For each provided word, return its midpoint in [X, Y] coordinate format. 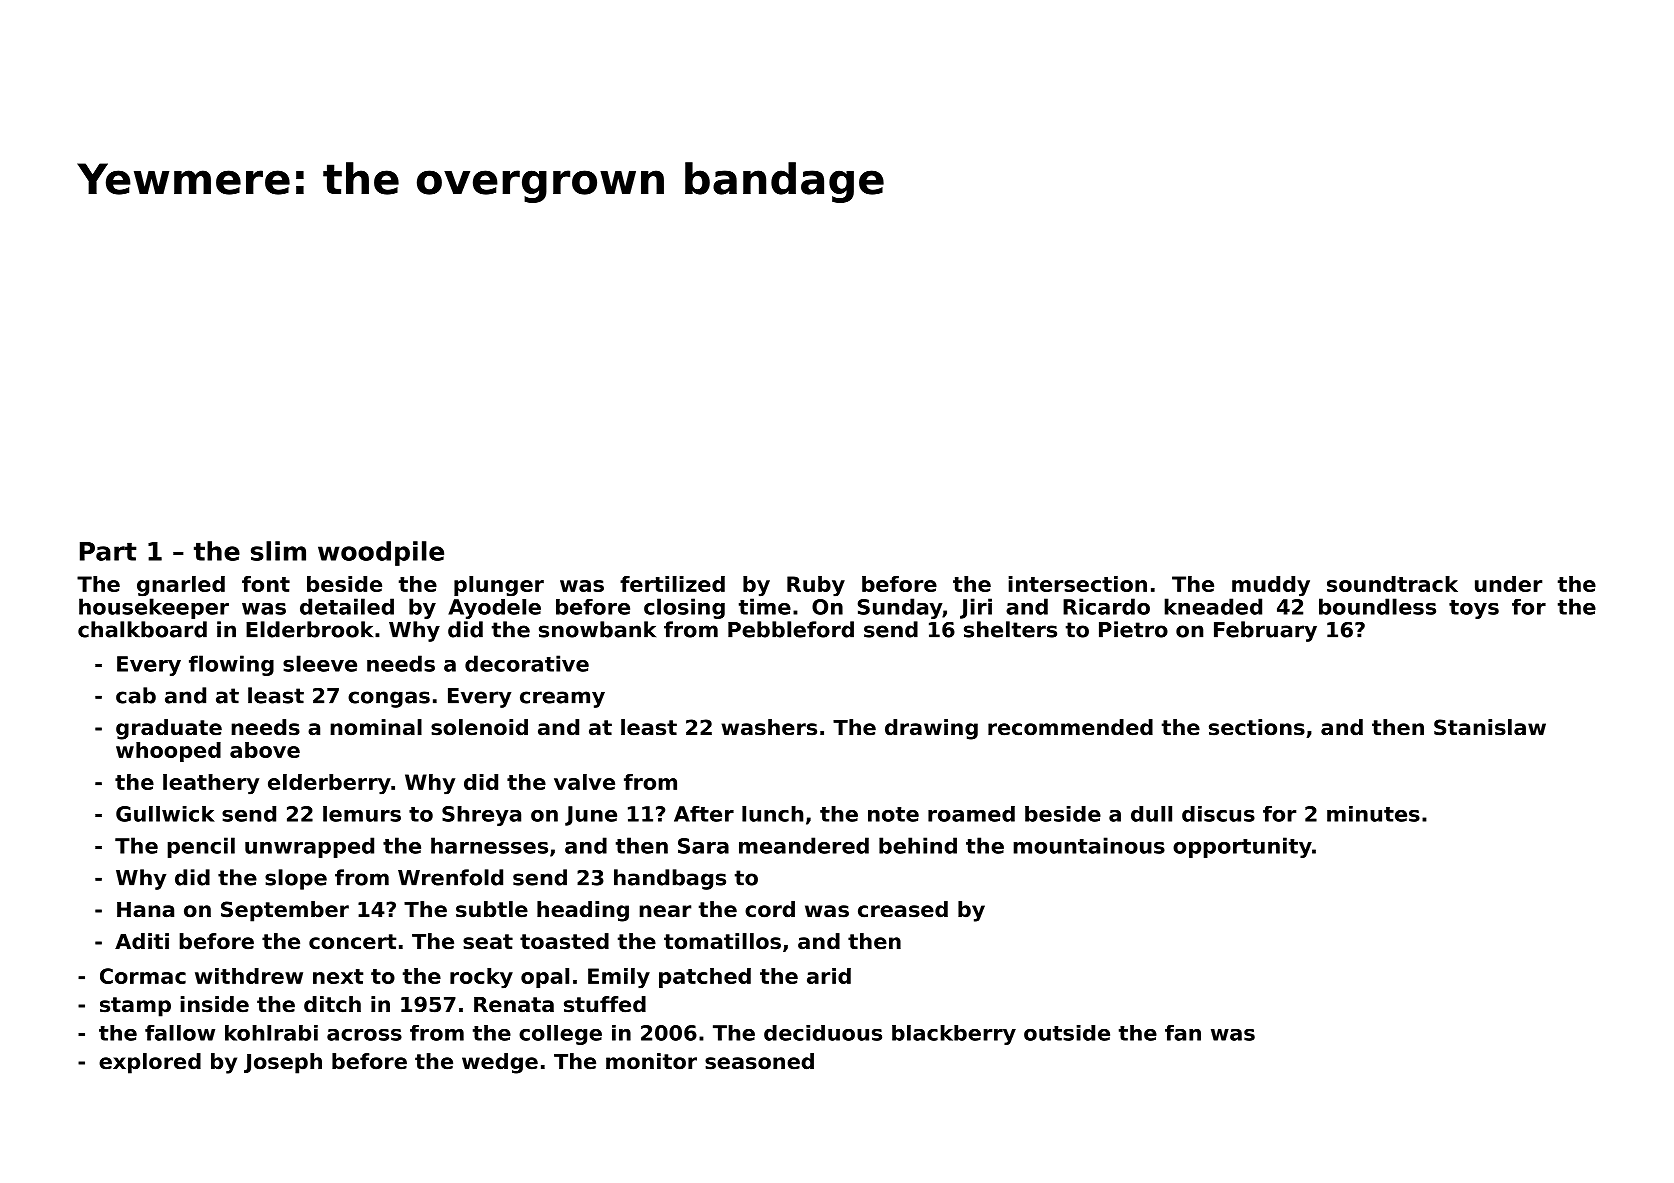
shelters [1010, 629]
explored [150, 1063]
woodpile [381, 553]
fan [1183, 1033]
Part [108, 551]
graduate [169, 729]
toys [1474, 609]
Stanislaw [1490, 727]
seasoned [759, 1061]
